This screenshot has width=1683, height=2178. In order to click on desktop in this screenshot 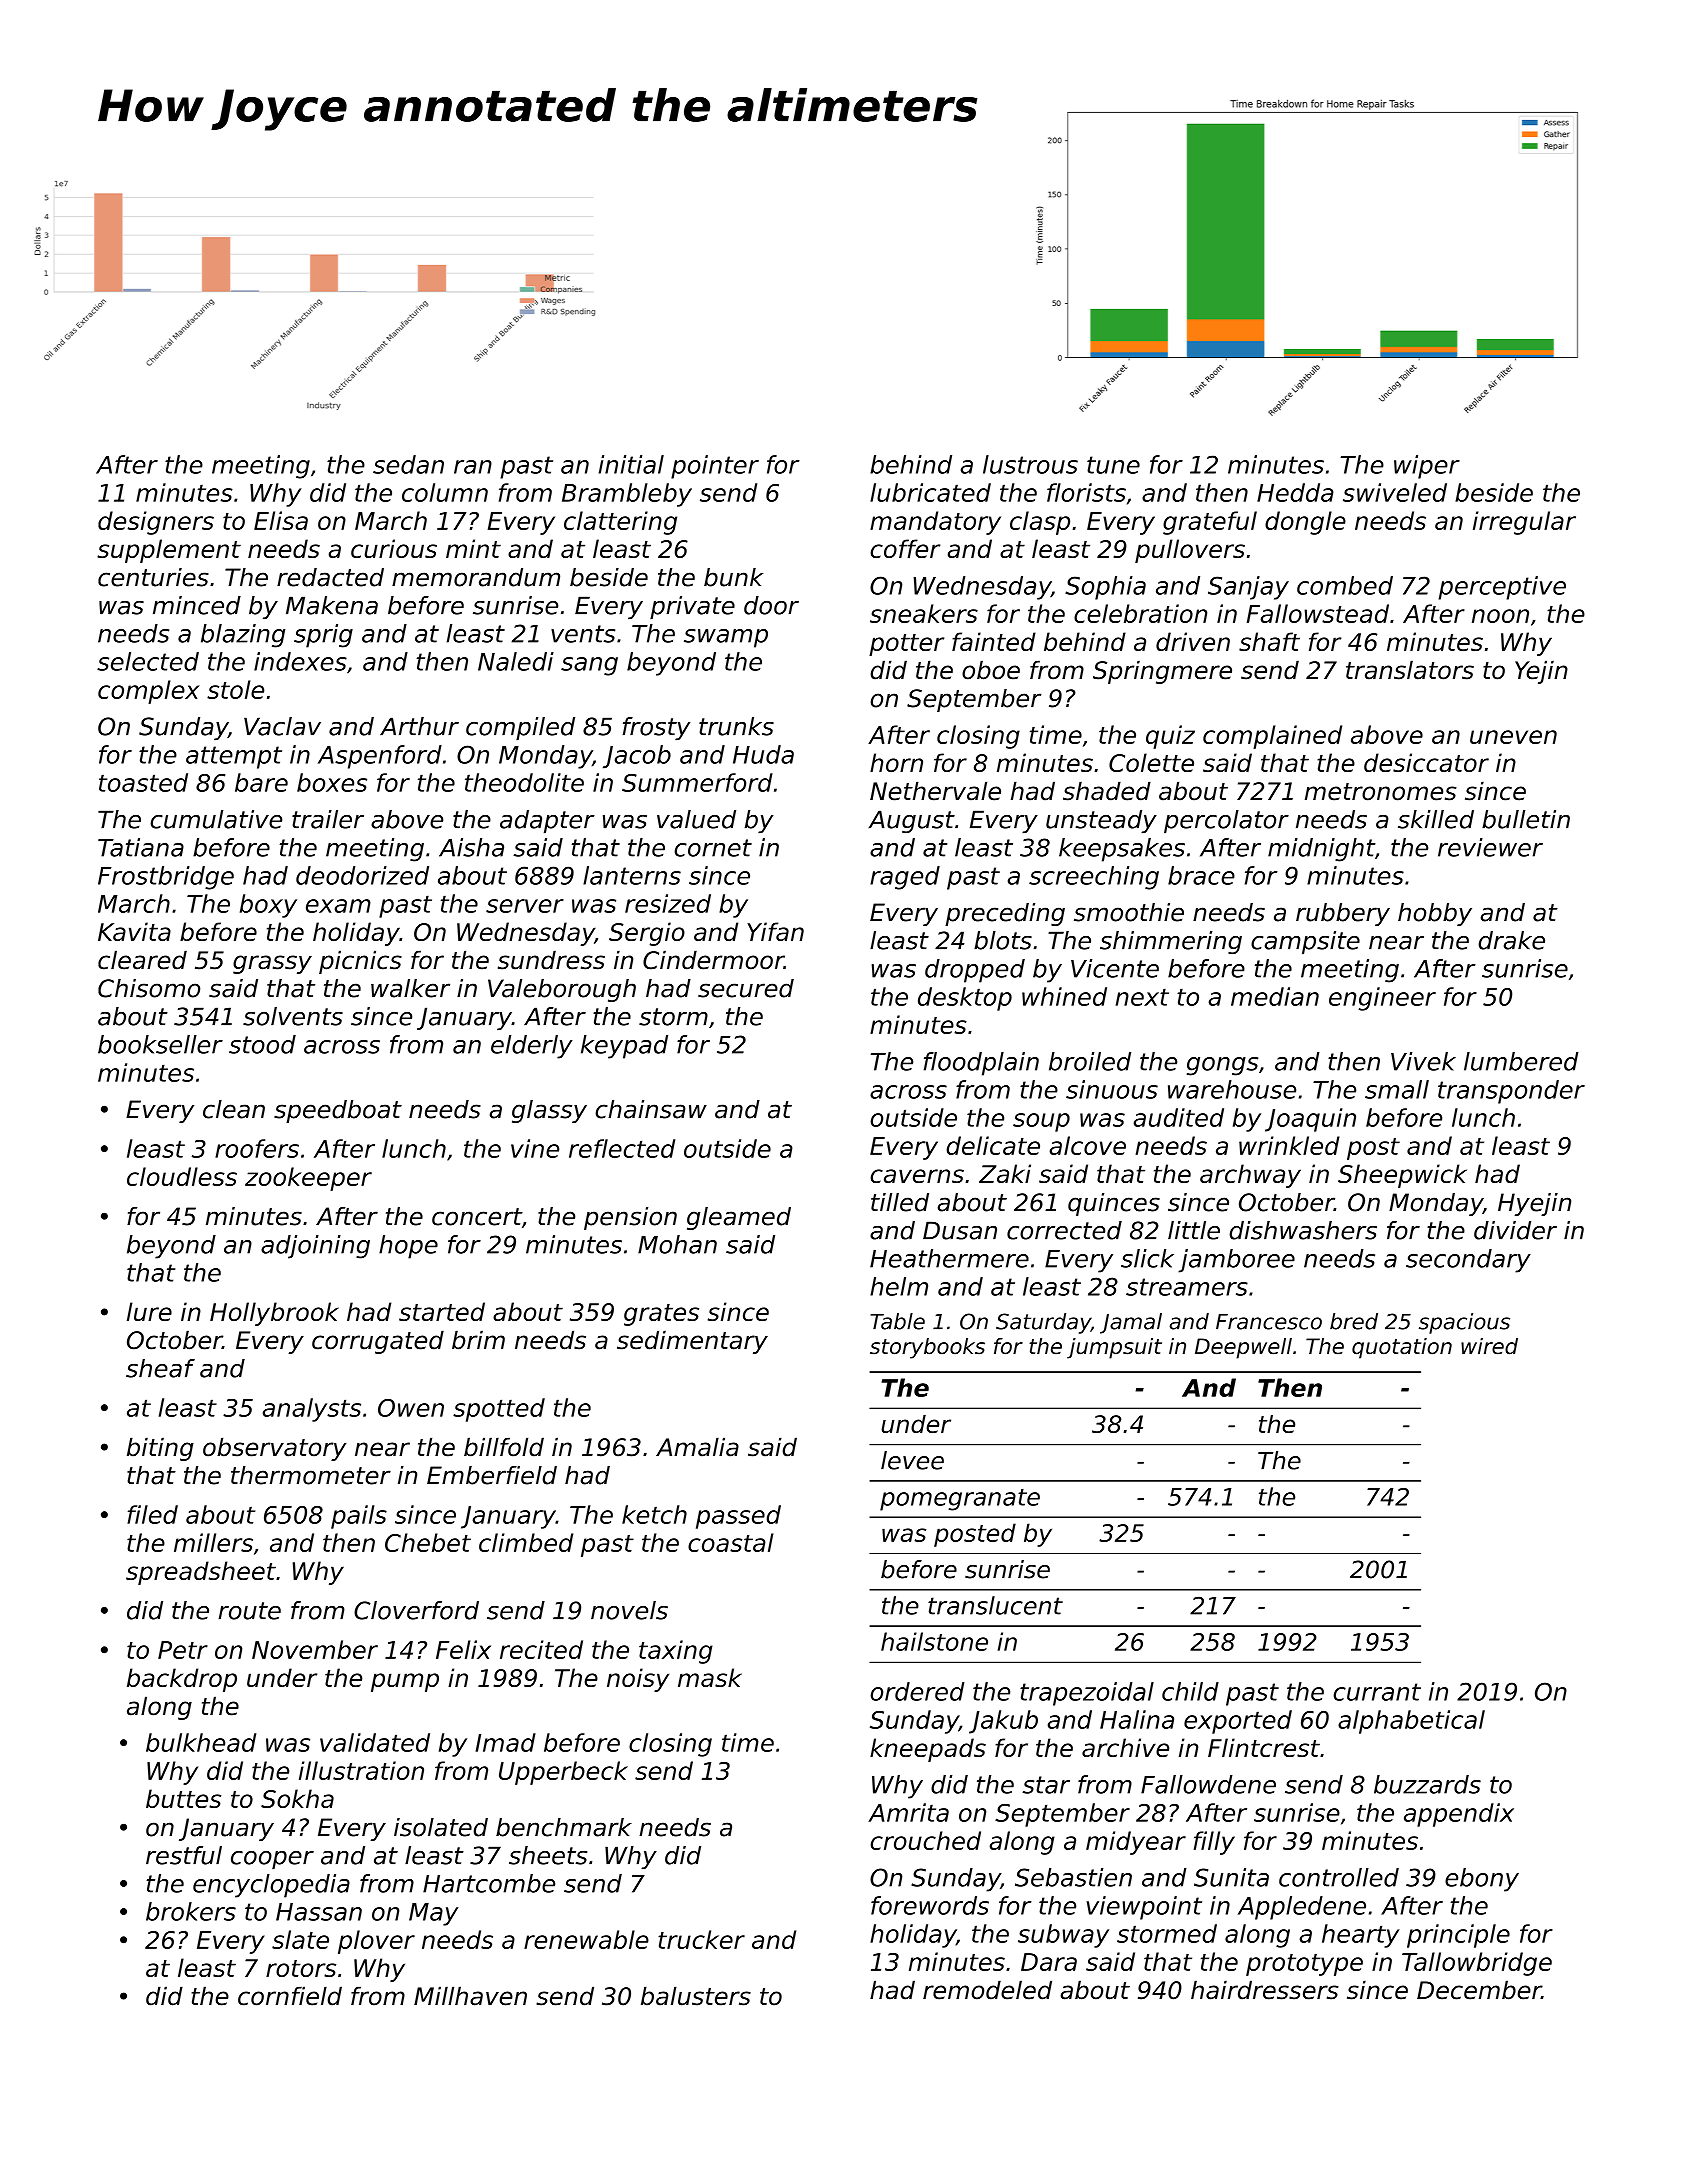, I will do `click(965, 999)`.
